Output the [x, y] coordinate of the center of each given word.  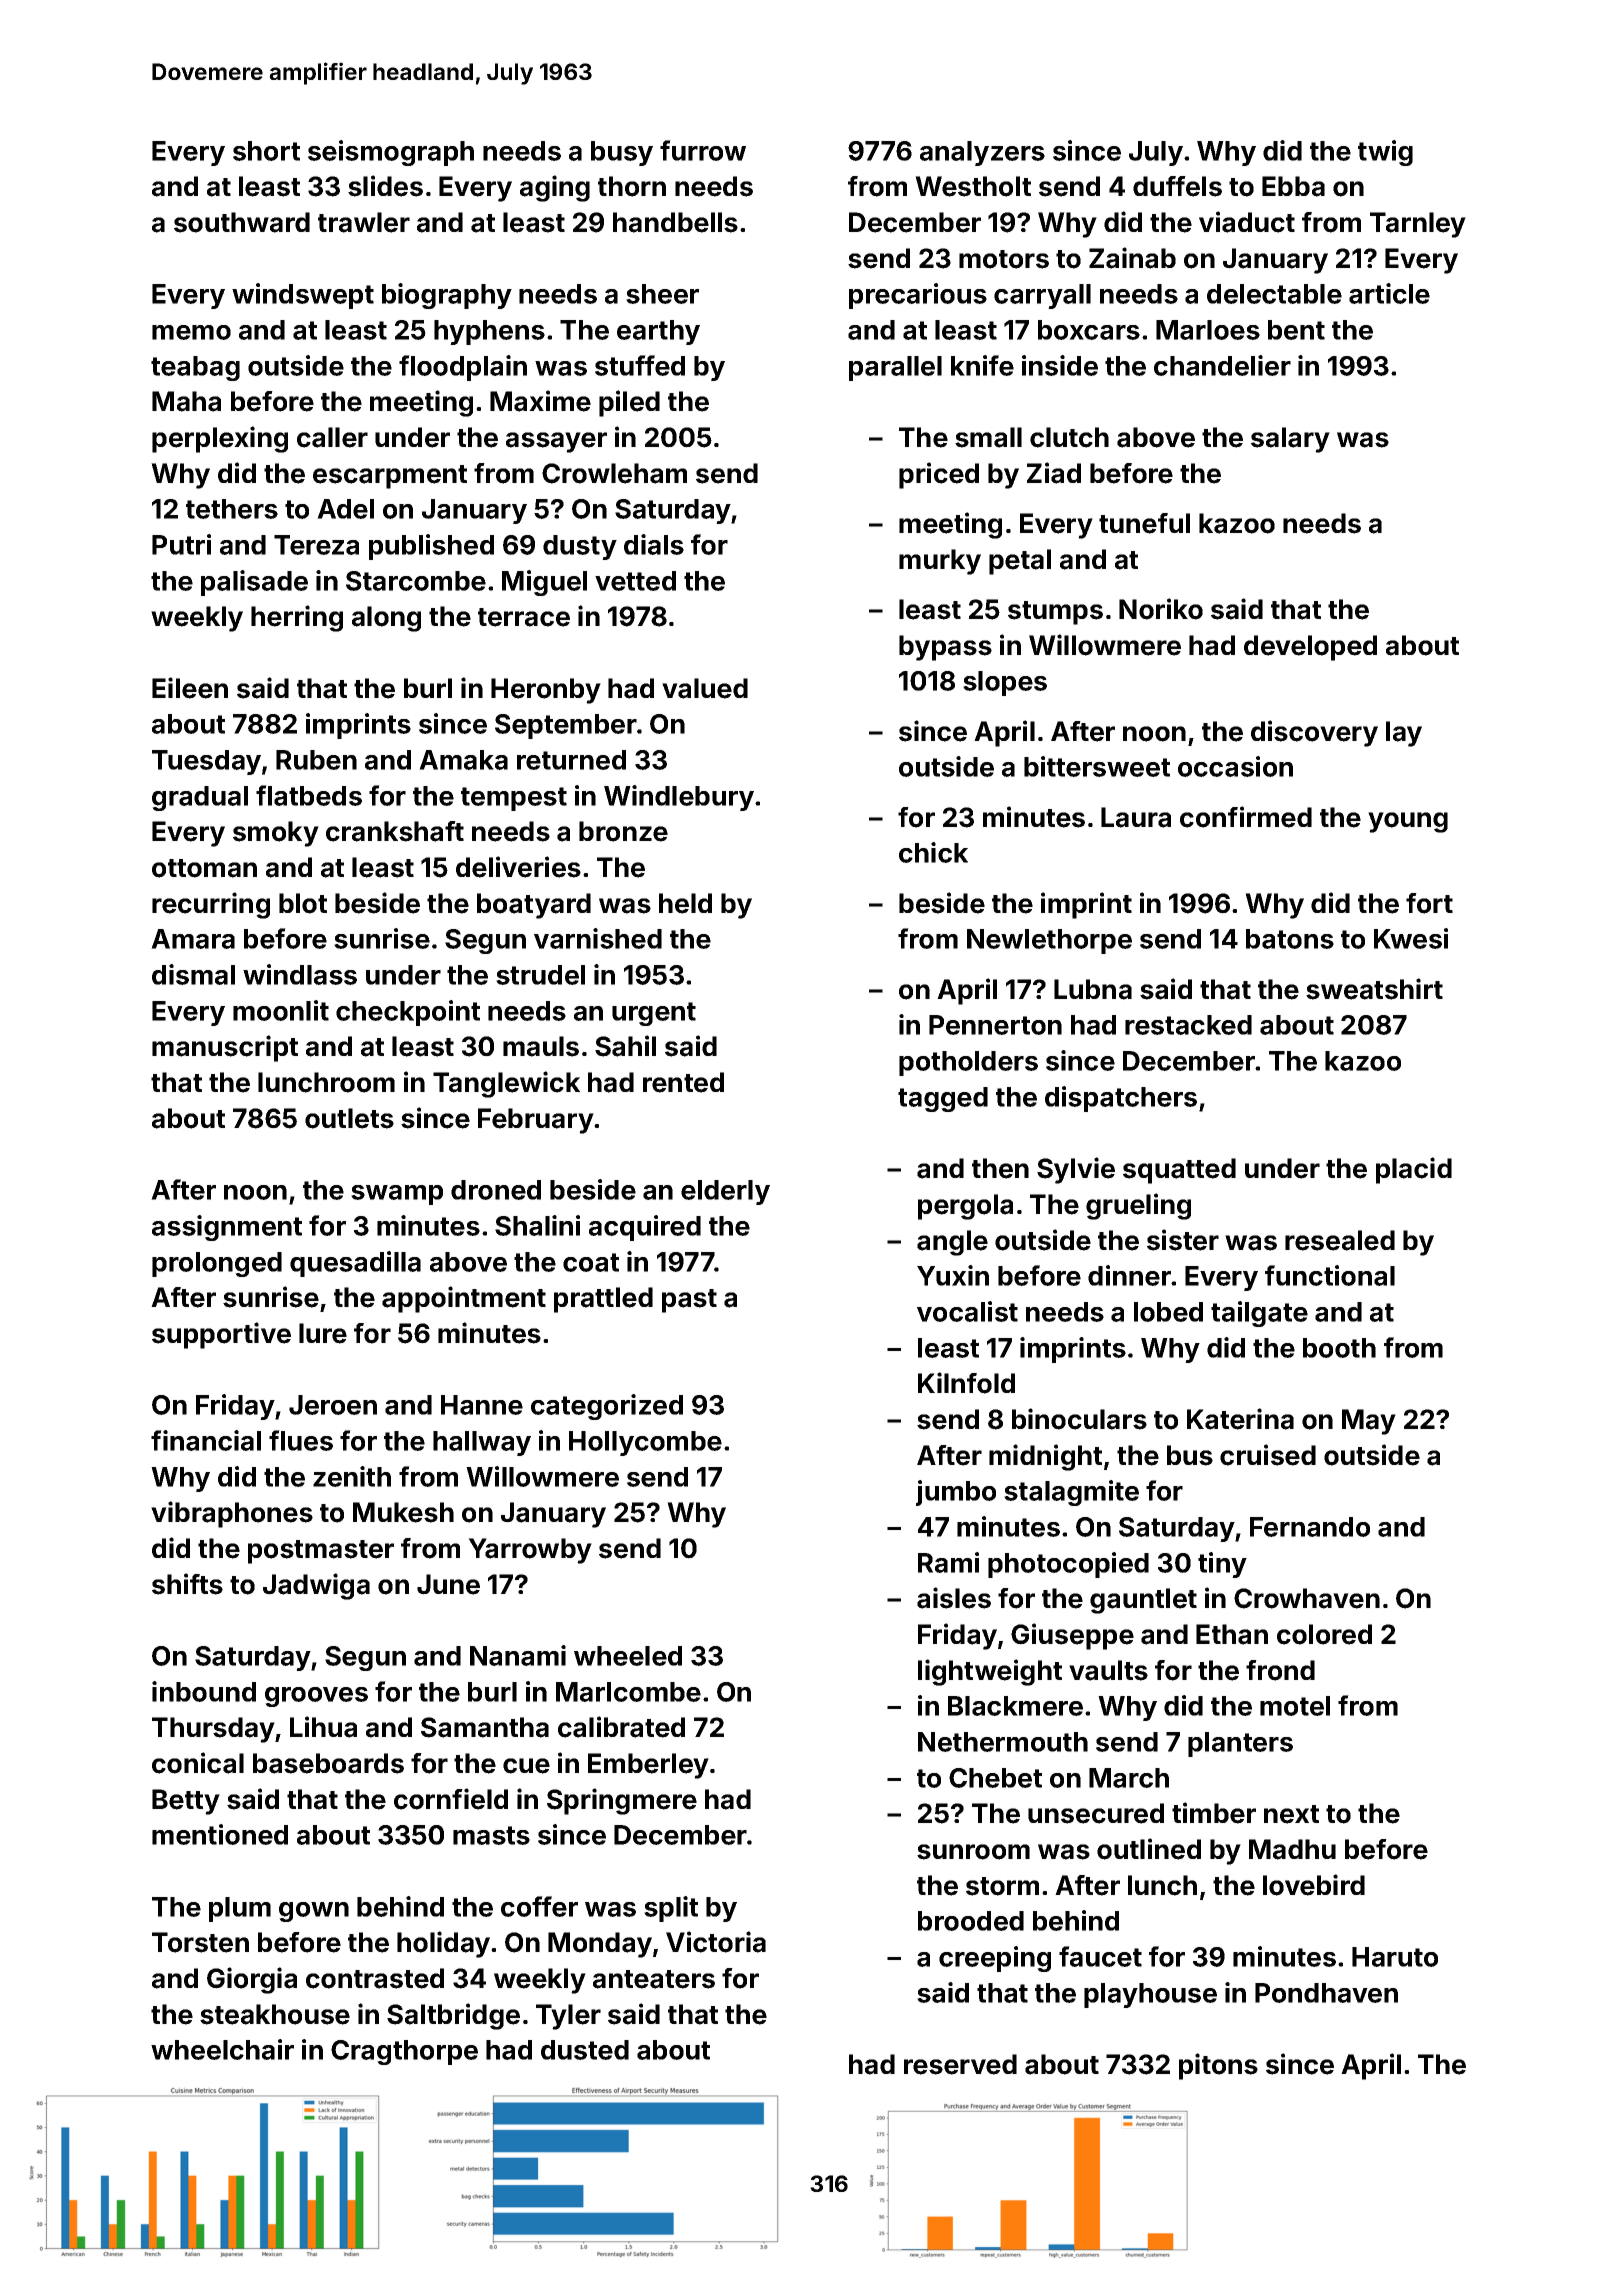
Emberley [648, 1766]
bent [1296, 330]
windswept [303, 296]
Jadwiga [316, 1586]
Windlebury [679, 798]
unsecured [1096, 1813]
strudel [540, 975]
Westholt [973, 186]
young [1408, 822]
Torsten [200, 1942]
